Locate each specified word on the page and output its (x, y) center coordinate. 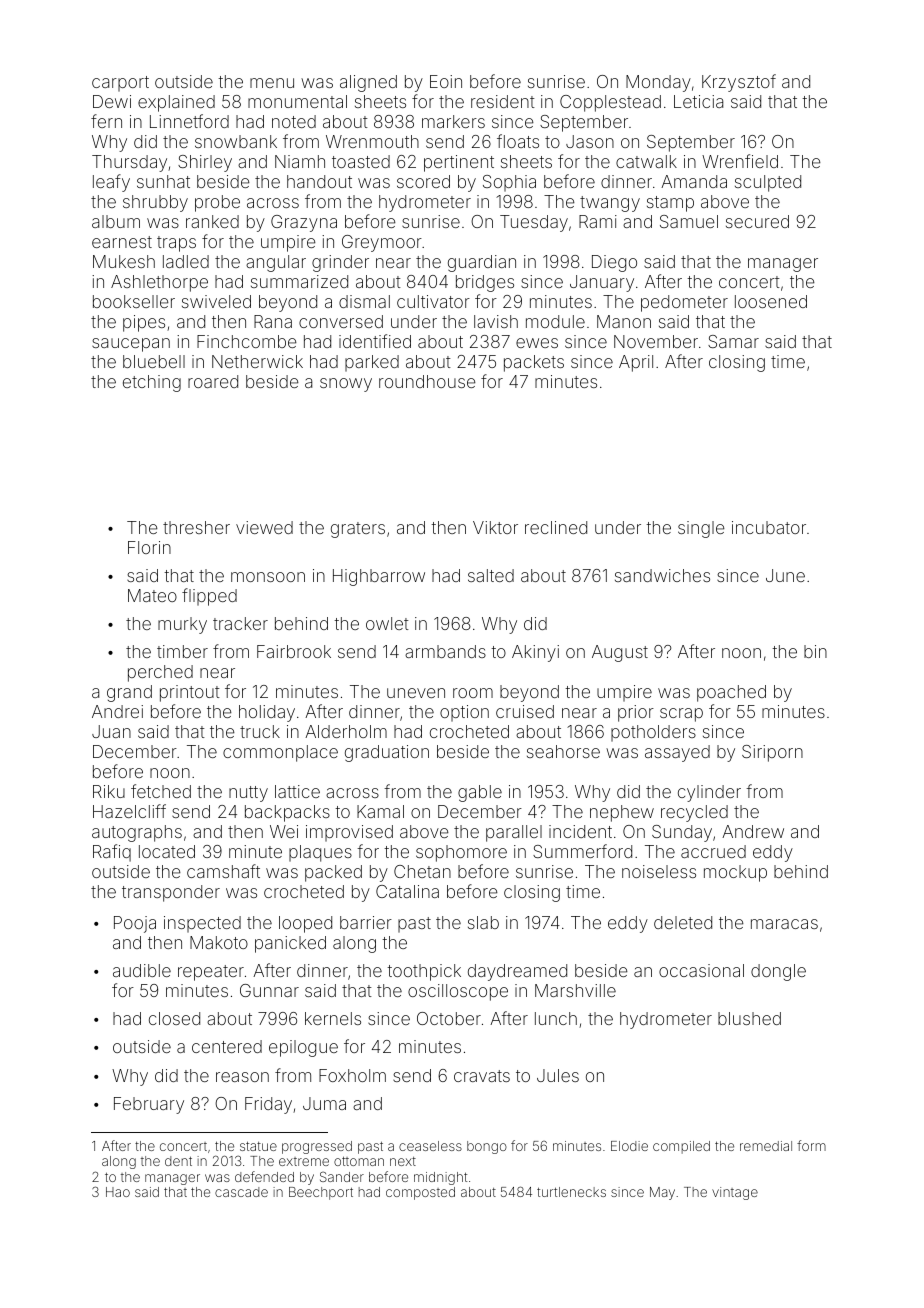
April (636, 363)
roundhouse (427, 381)
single (701, 529)
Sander (342, 1176)
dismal (364, 301)
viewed (264, 527)
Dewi (112, 101)
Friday (268, 1105)
